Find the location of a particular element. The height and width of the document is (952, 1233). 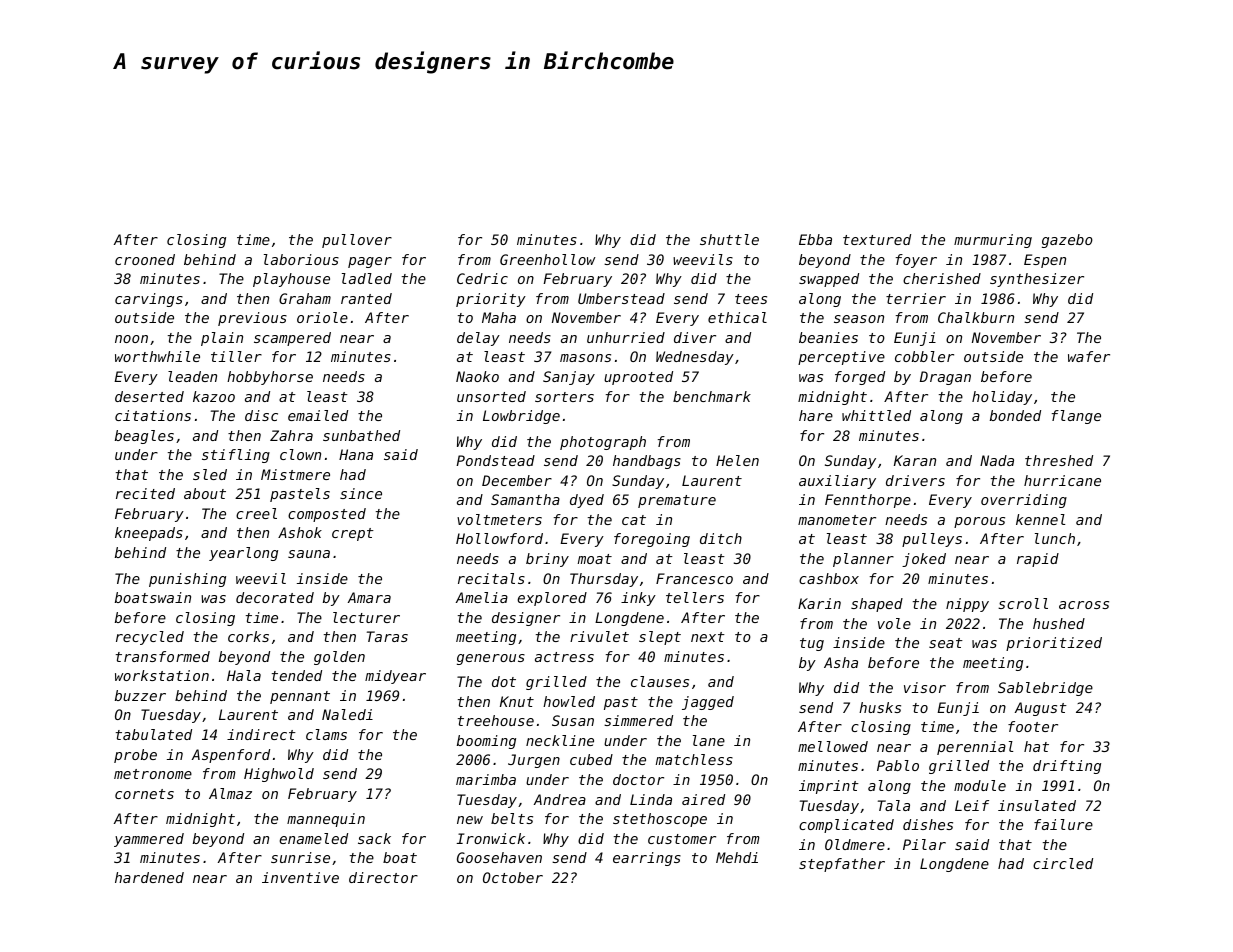

joked is located at coordinates (924, 560).
